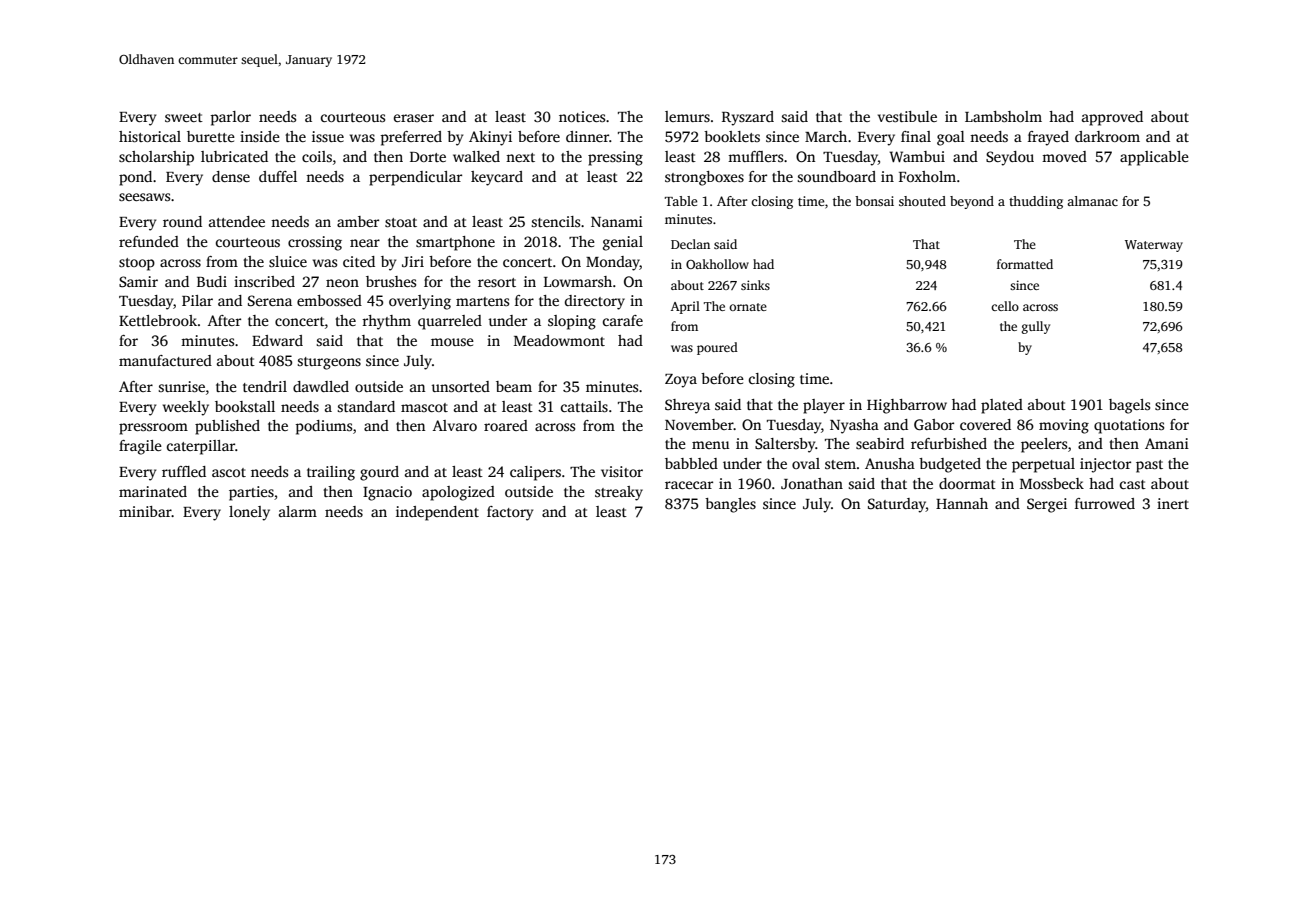 The height and width of the page is (924, 1308). I want to click on gourd, so click(379, 473).
